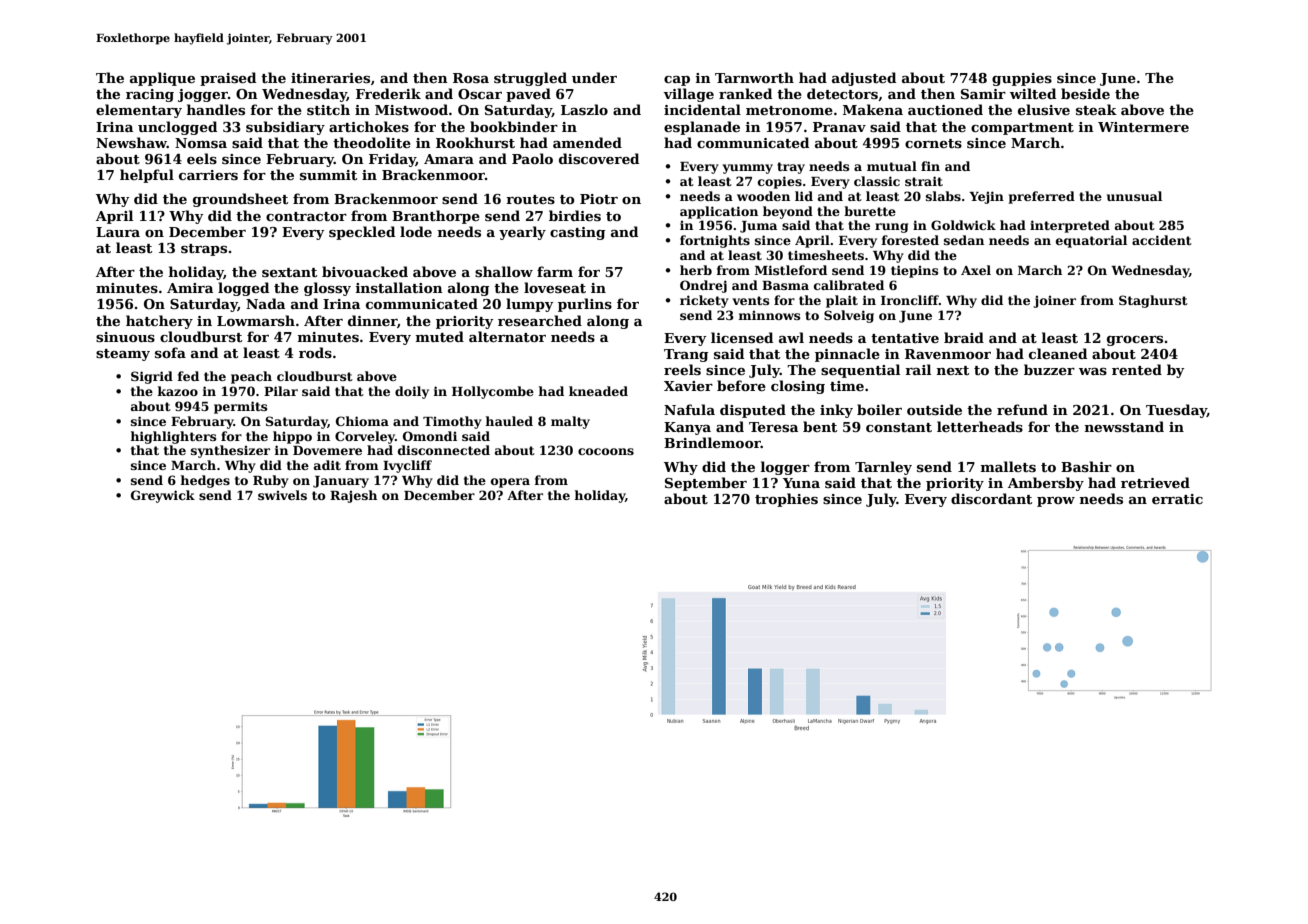 This image has height=924, width=1308. I want to click on joiner, so click(1054, 302).
